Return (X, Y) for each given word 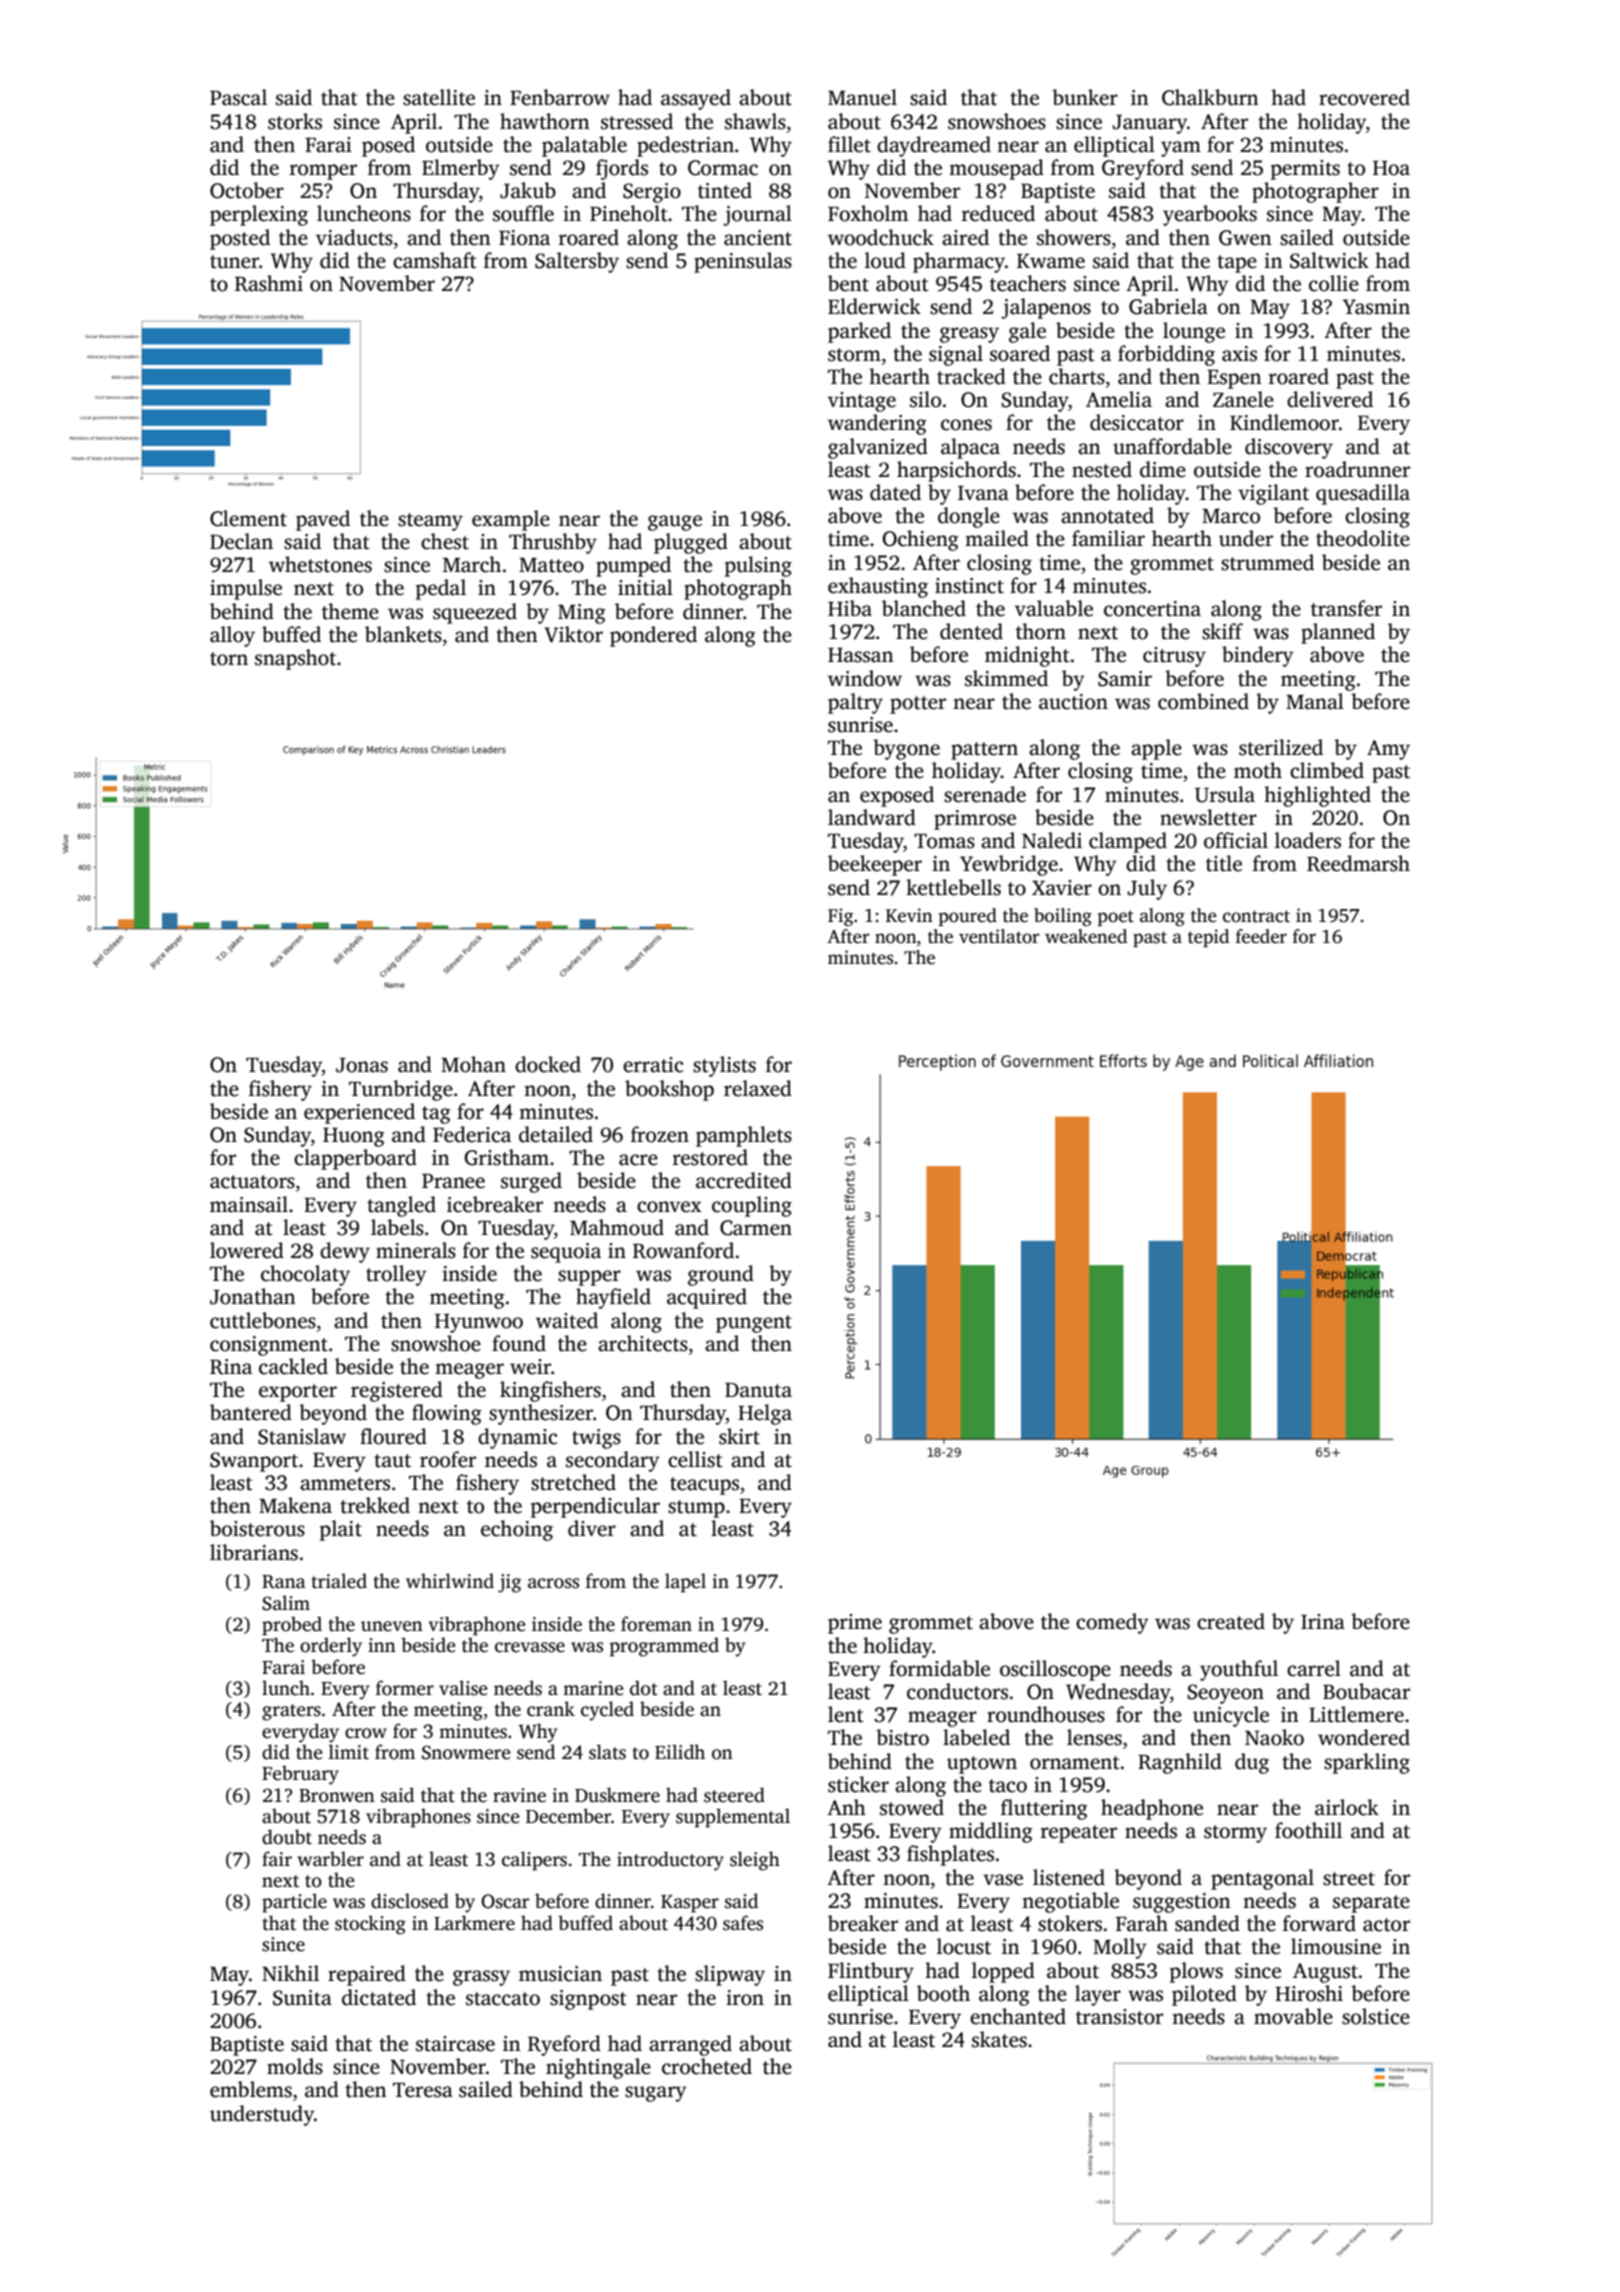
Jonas (362, 1065)
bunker (1085, 97)
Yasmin (1376, 307)
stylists (724, 1066)
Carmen (756, 1228)
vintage (862, 402)
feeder (1261, 936)
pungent (754, 1324)
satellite (439, 97)
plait (341, 1530)
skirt (739, 1436)
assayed (696, 99)
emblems (251, 2089)
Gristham (506, 1157)
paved (323, 520)
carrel (1314, 1668)
